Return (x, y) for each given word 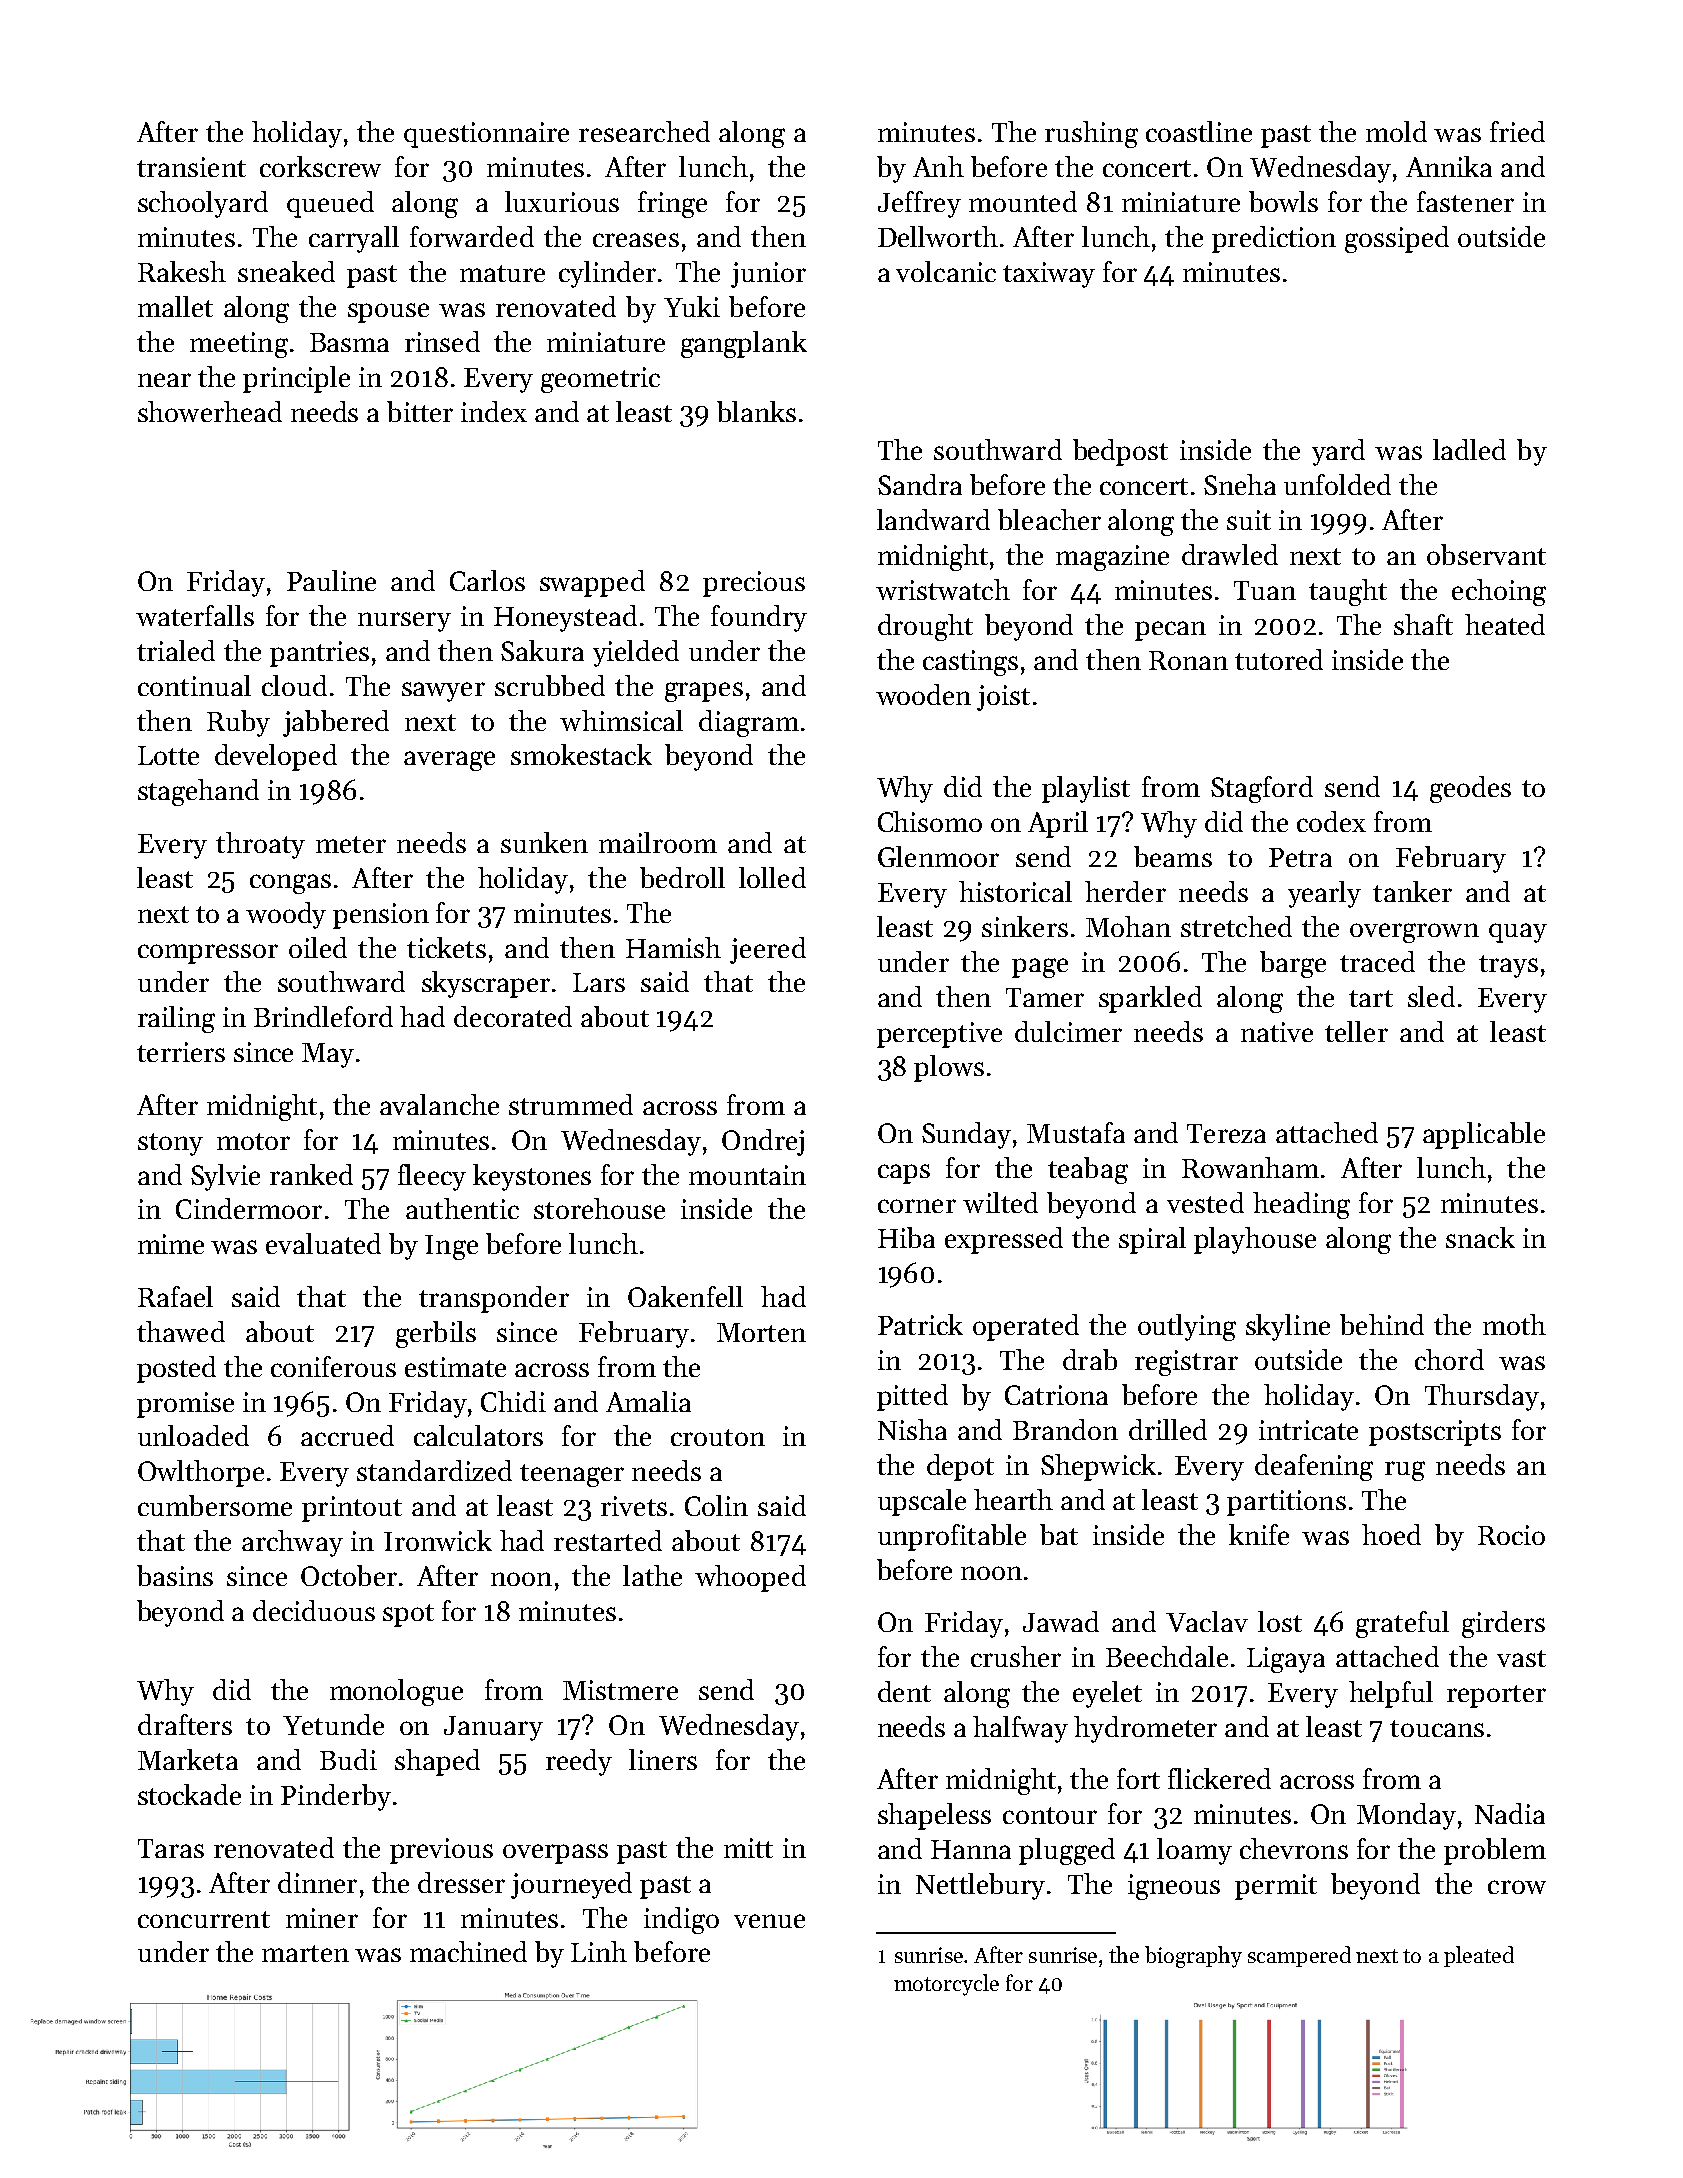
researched (644, 131)
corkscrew (320, 166)
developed (276, 757)
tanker (1412, 891)
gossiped (1397, 239)
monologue (396, 1692)
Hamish (673, 947)
